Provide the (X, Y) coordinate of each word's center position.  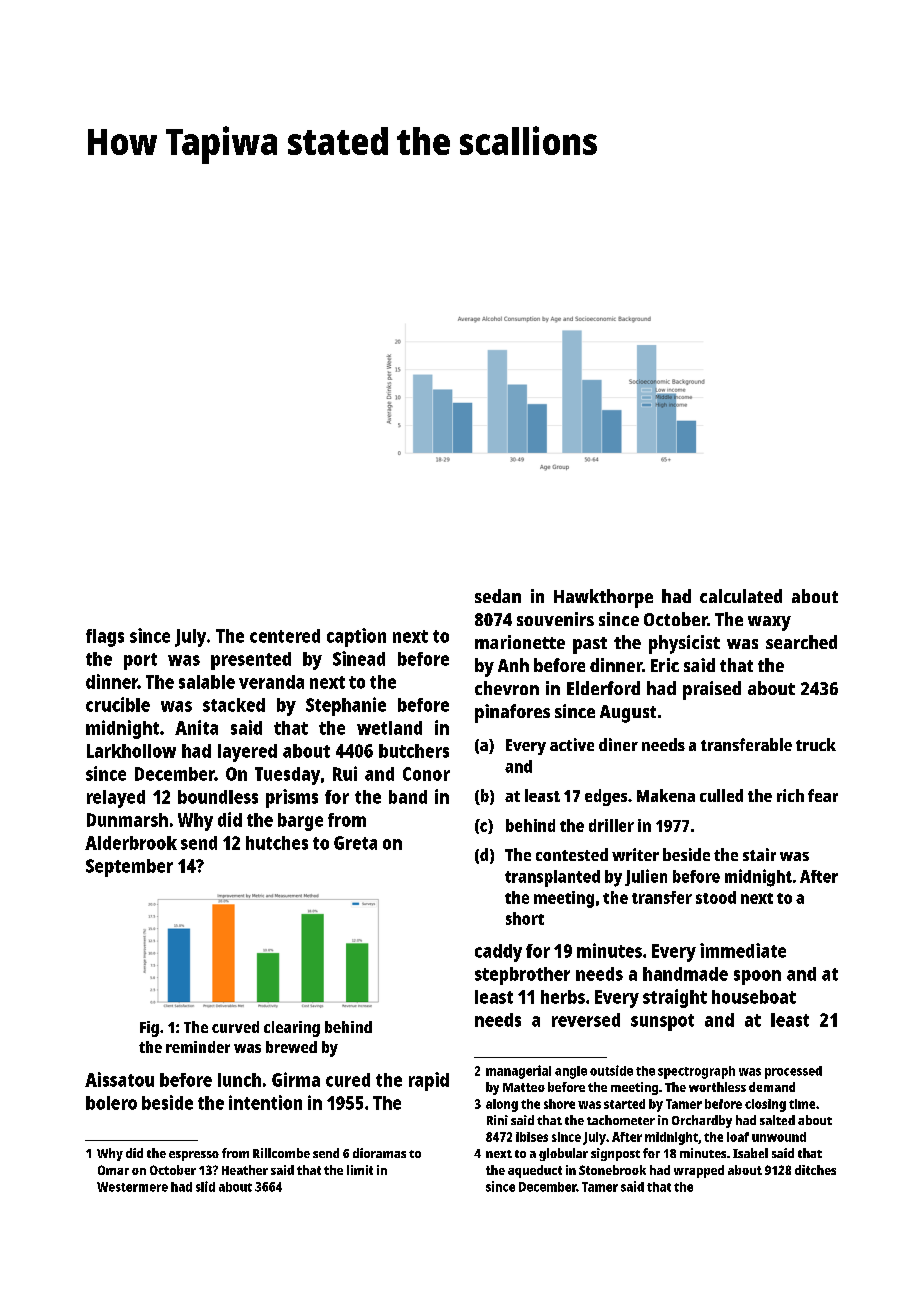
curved (235, 1027)
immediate (743, 950)
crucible (118, 704)
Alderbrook (131, 843)
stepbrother (522, 976)
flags (105, 638)
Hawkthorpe (603, 598)
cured (348, 1080)
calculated (741, 596)
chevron (507, 688)
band (408, 797)
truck (816, 744)
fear (823, 795)
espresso (194, 1156)
